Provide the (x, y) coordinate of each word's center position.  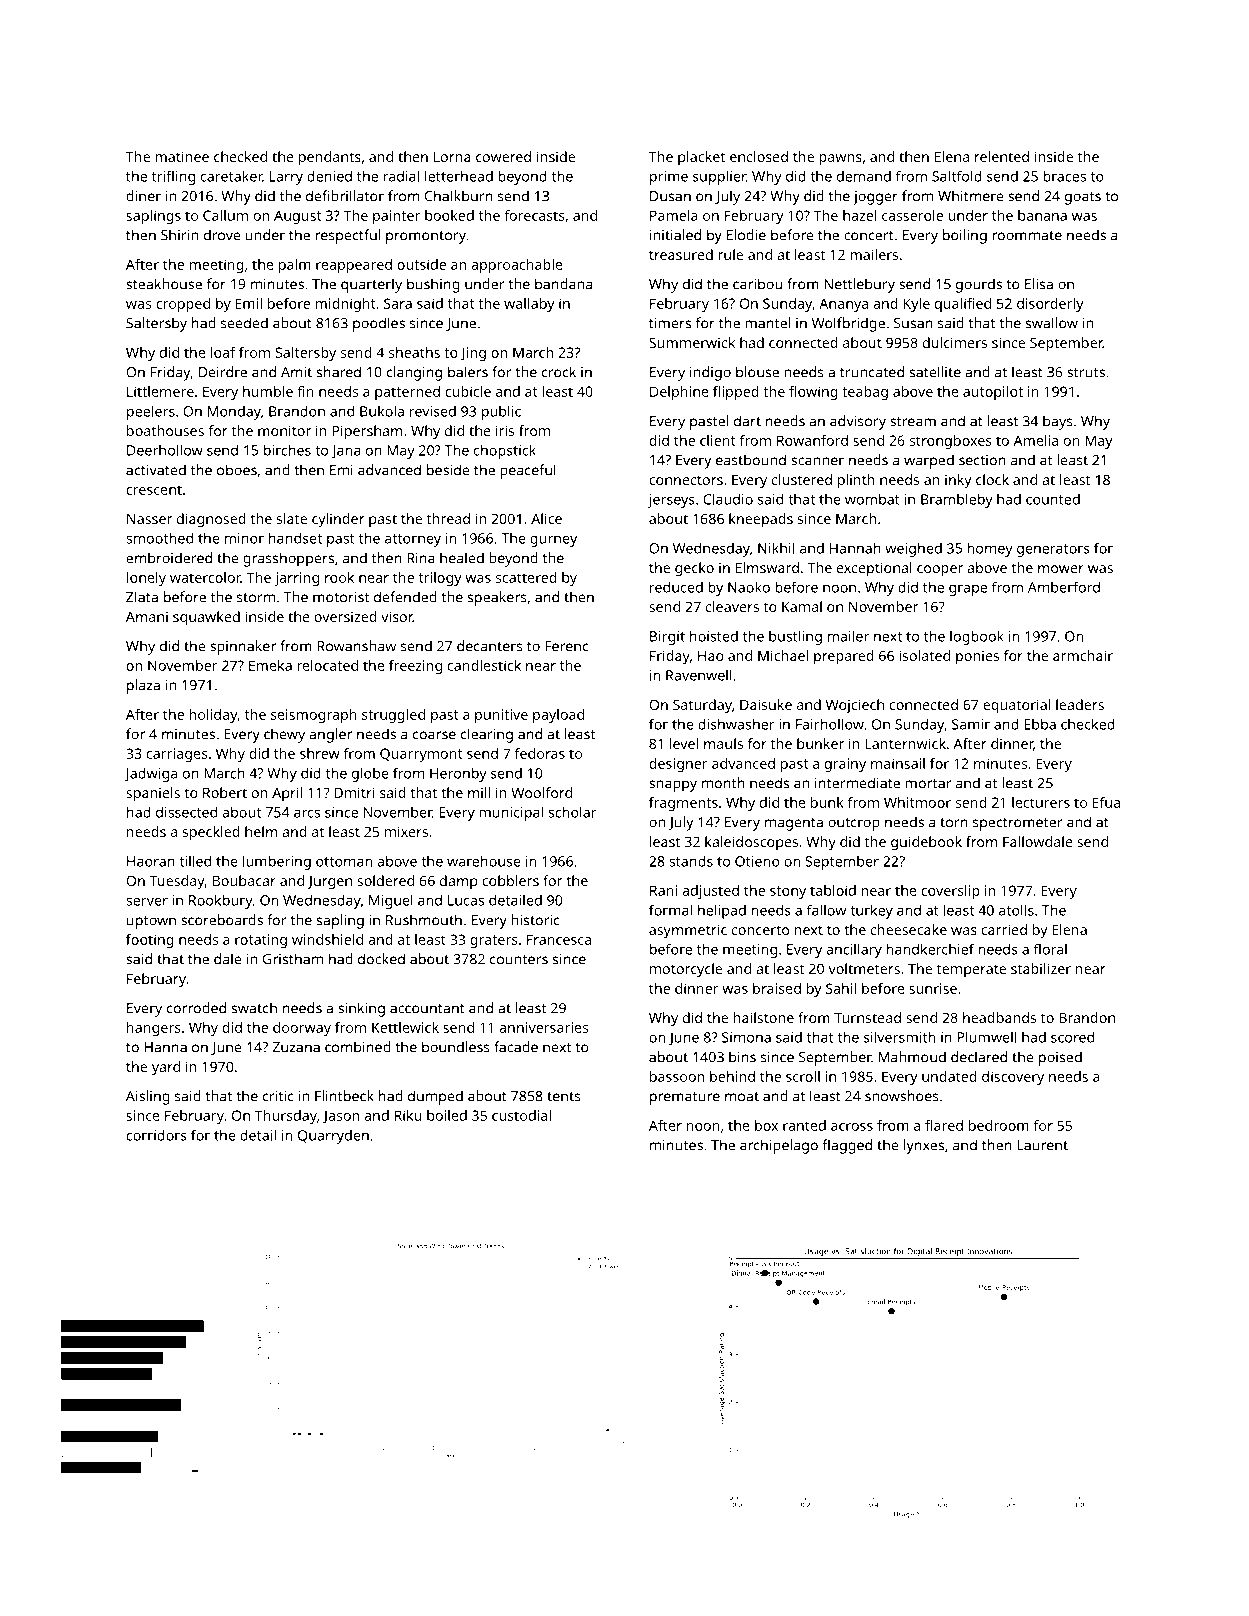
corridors (156, 1135)
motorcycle (686, 970)
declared (979, 1057)
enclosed (759, 156)
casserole (912, 215)
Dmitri (354, 792)
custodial (521, 1115)
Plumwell (986, 1037)
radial (401, 176)
